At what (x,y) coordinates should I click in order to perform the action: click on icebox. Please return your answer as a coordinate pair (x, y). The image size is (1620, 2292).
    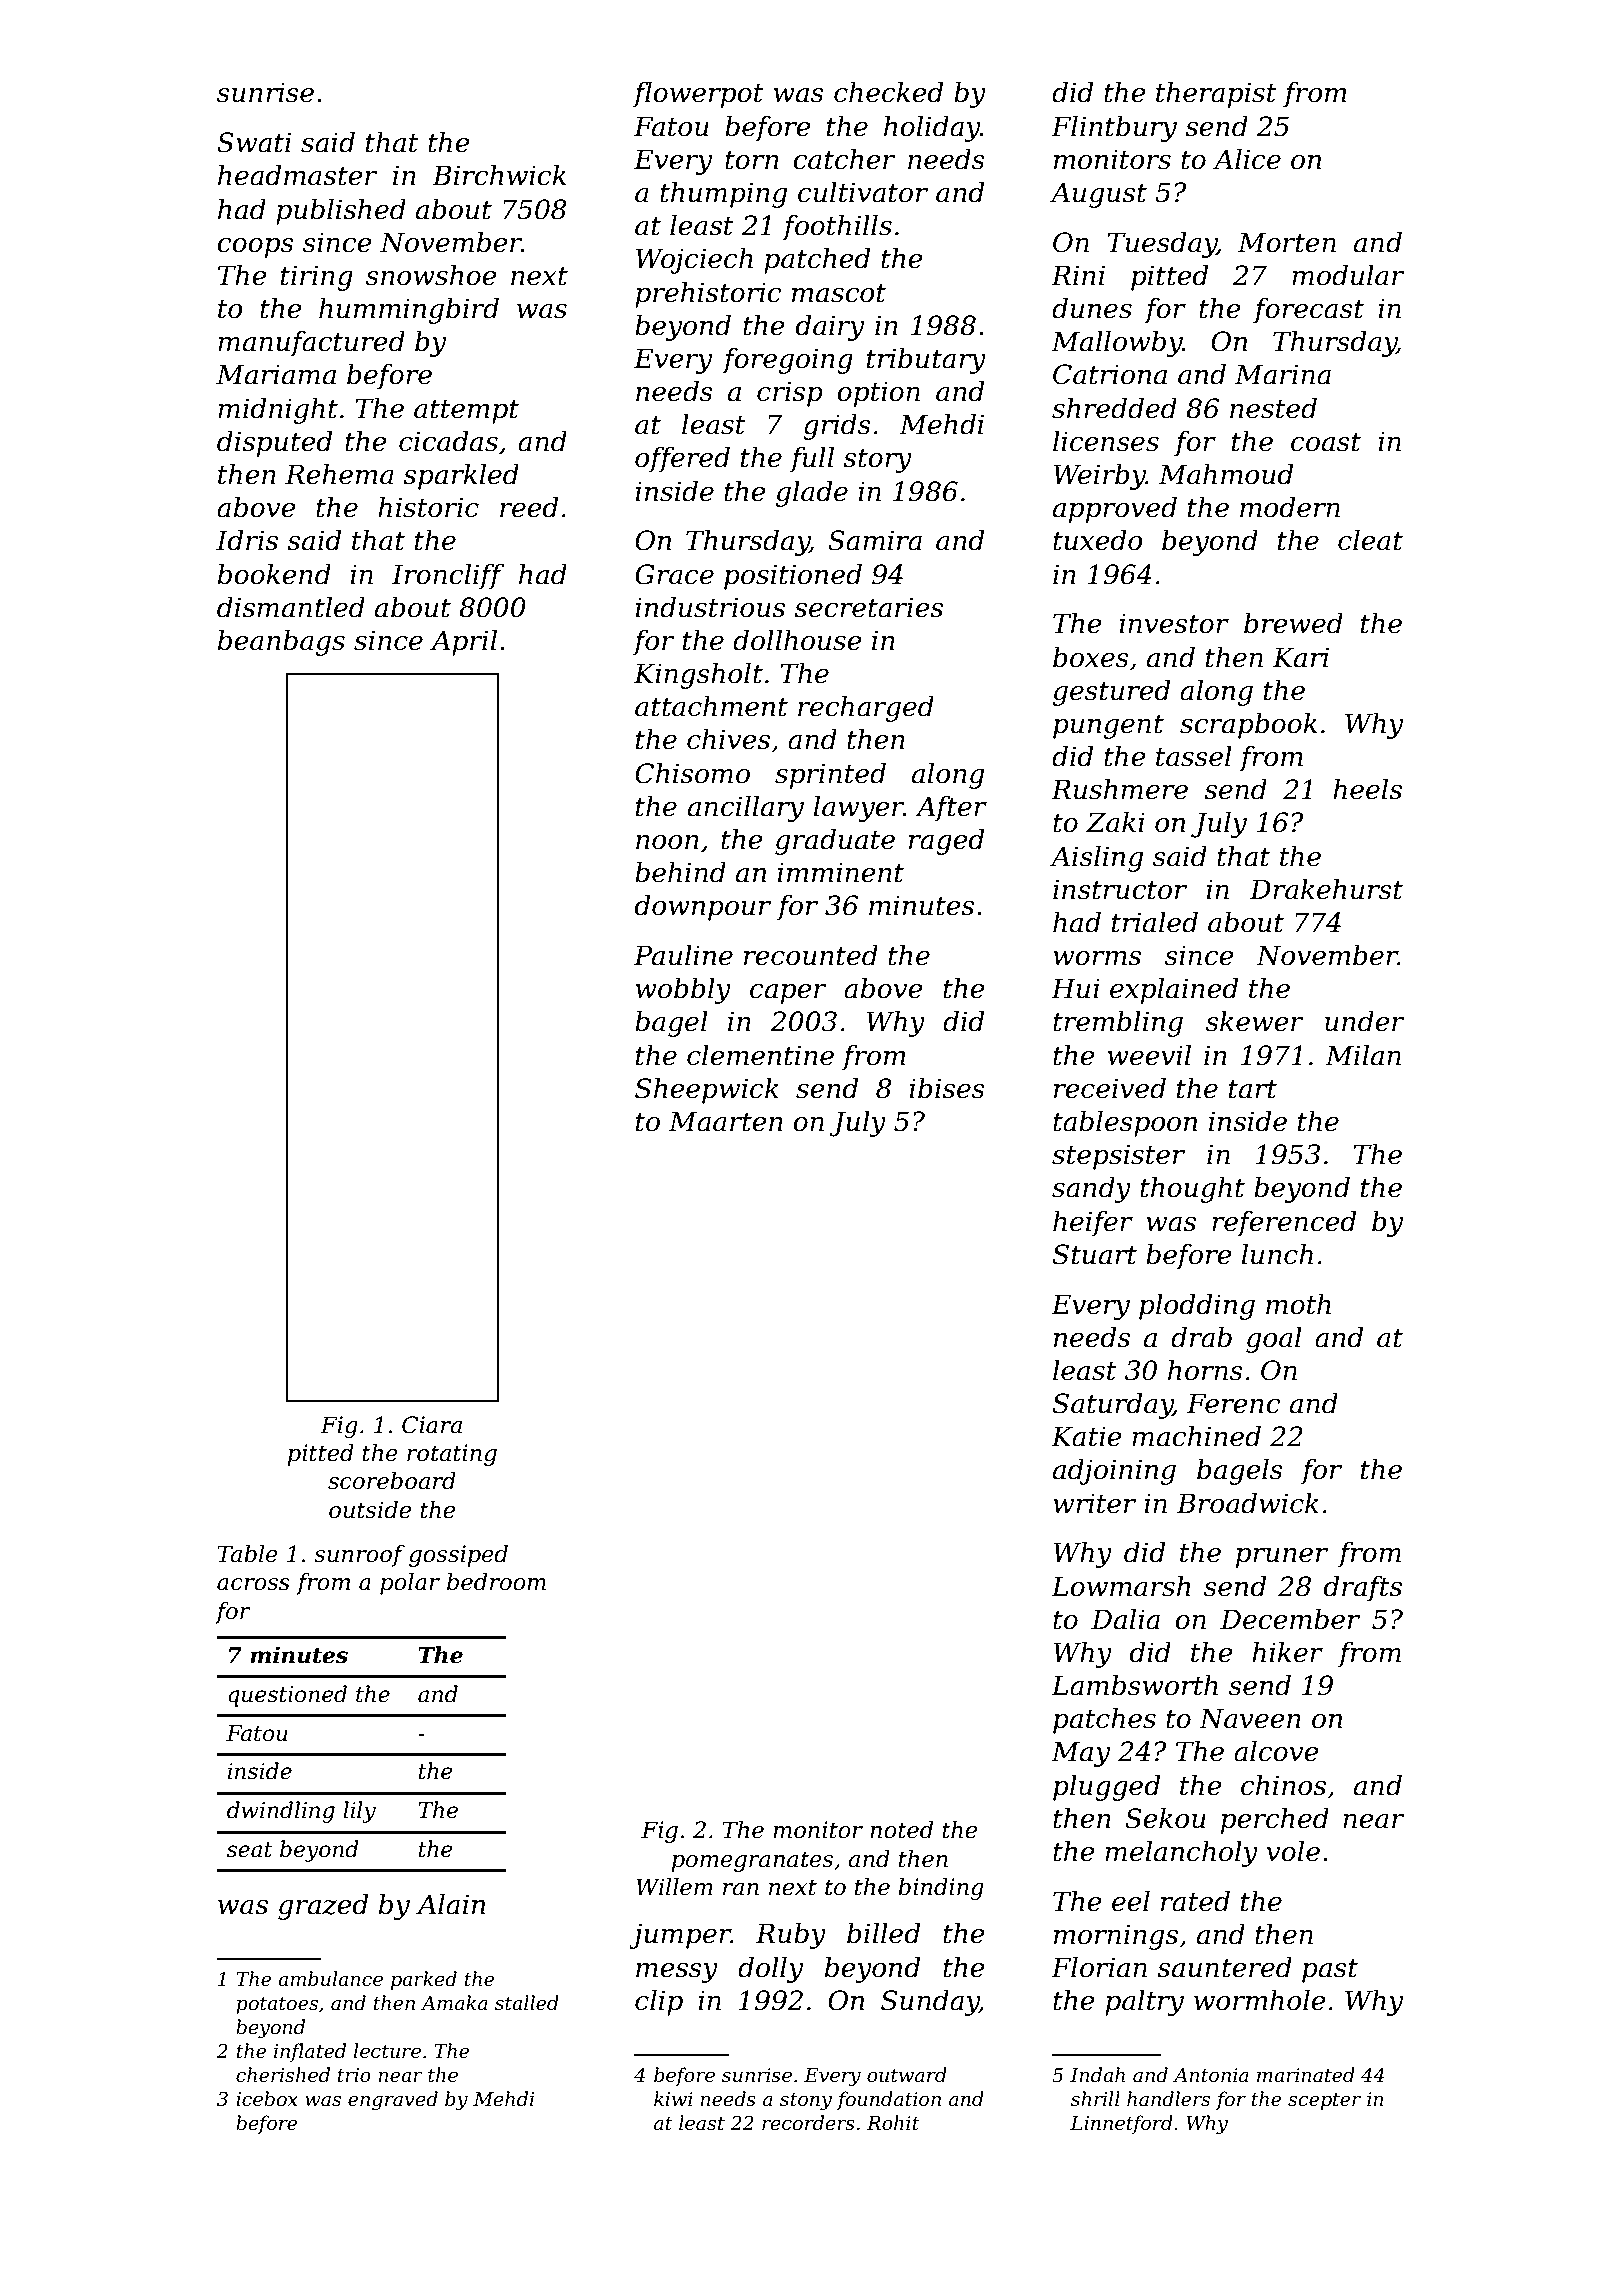
    Looking at the image, I should click on (267, 2099).
